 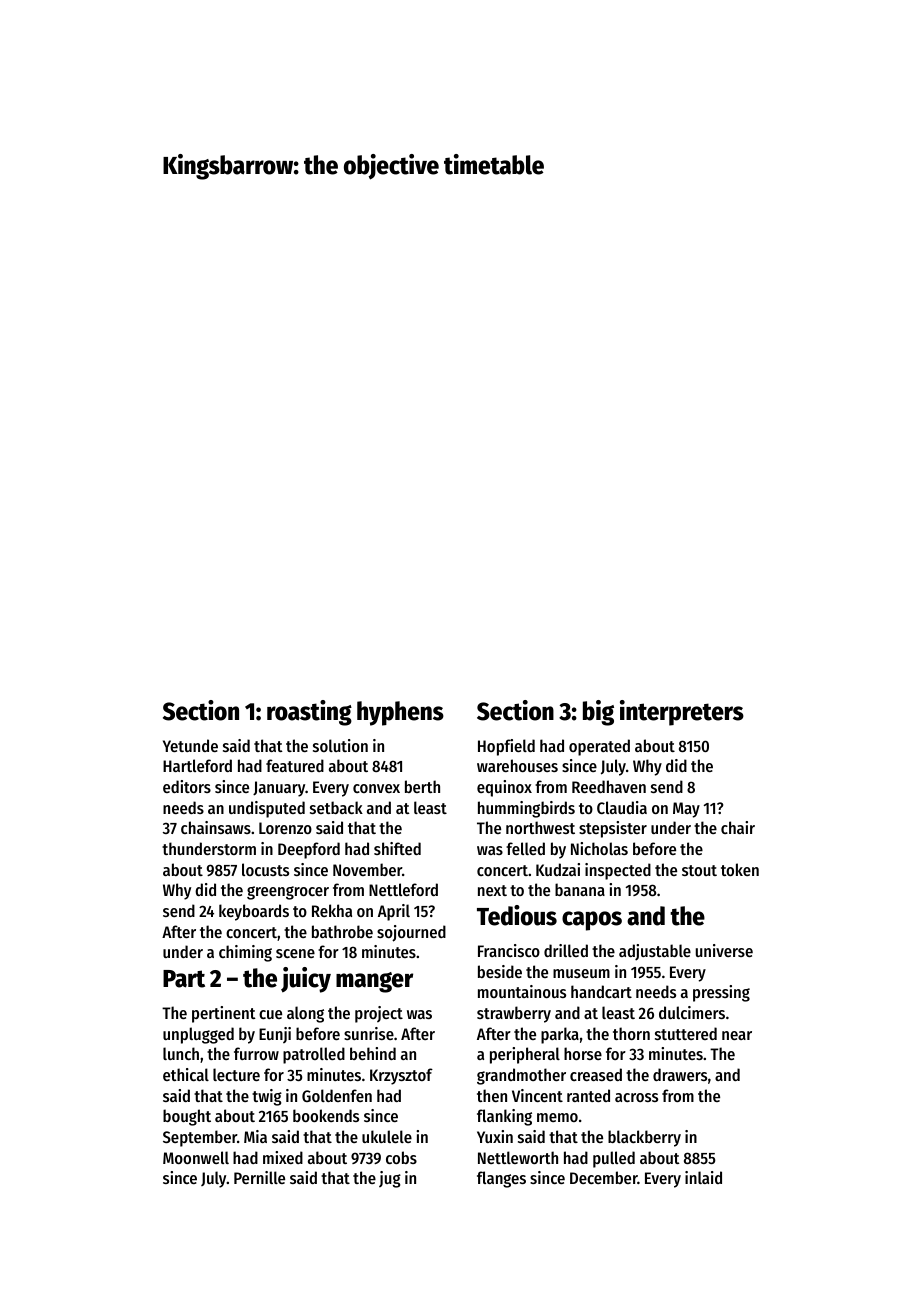 I want to click on inspected, so click(x=618, y=871).
